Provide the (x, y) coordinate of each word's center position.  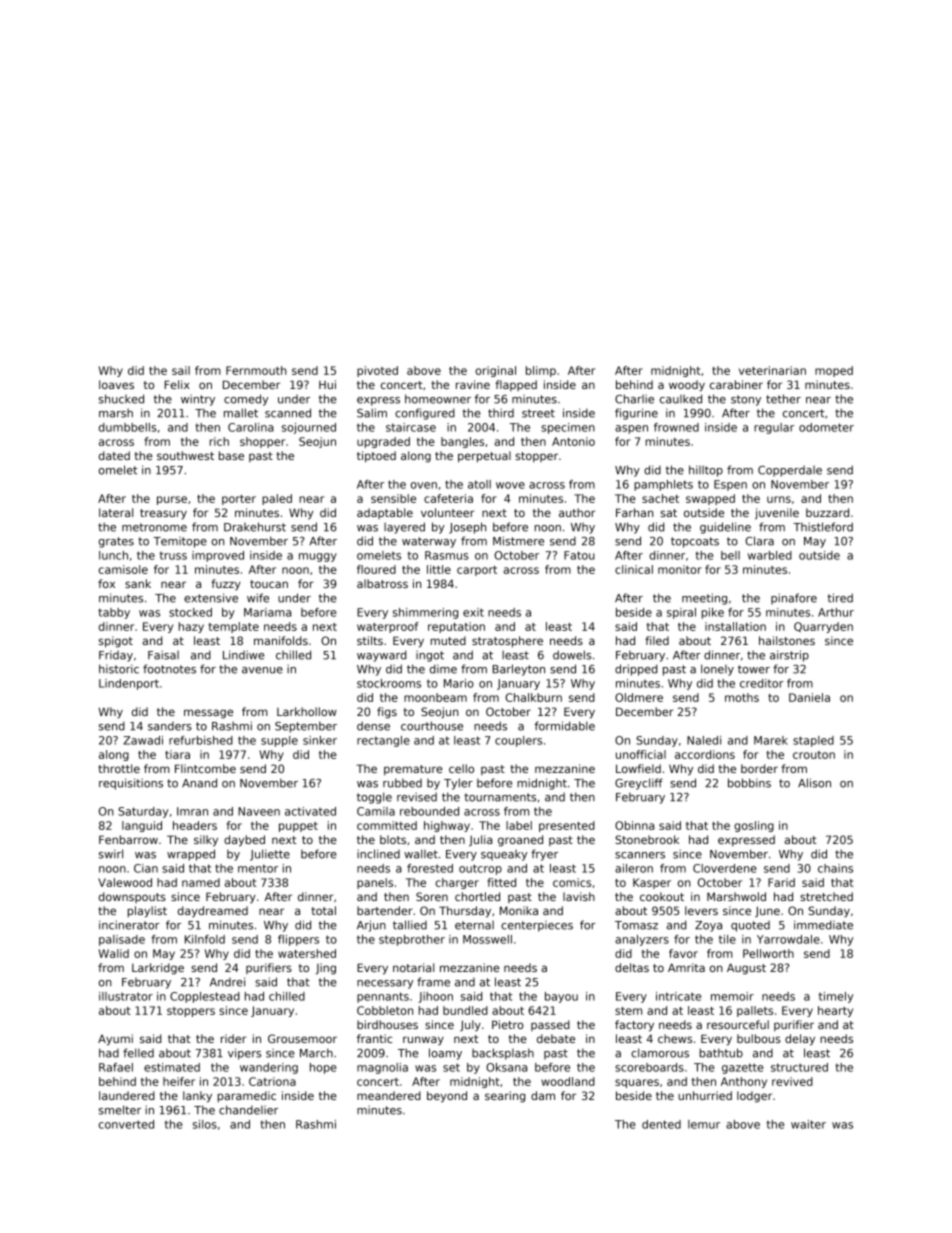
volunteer (447, 512)
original (495, 371)
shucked (121, 399)
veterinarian (772, 370)
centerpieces (537, 926)
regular (774, 428)
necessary (385, 984)
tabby (114, 613)
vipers (244, 1054)
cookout (662, 896)
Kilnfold (205, 939)
